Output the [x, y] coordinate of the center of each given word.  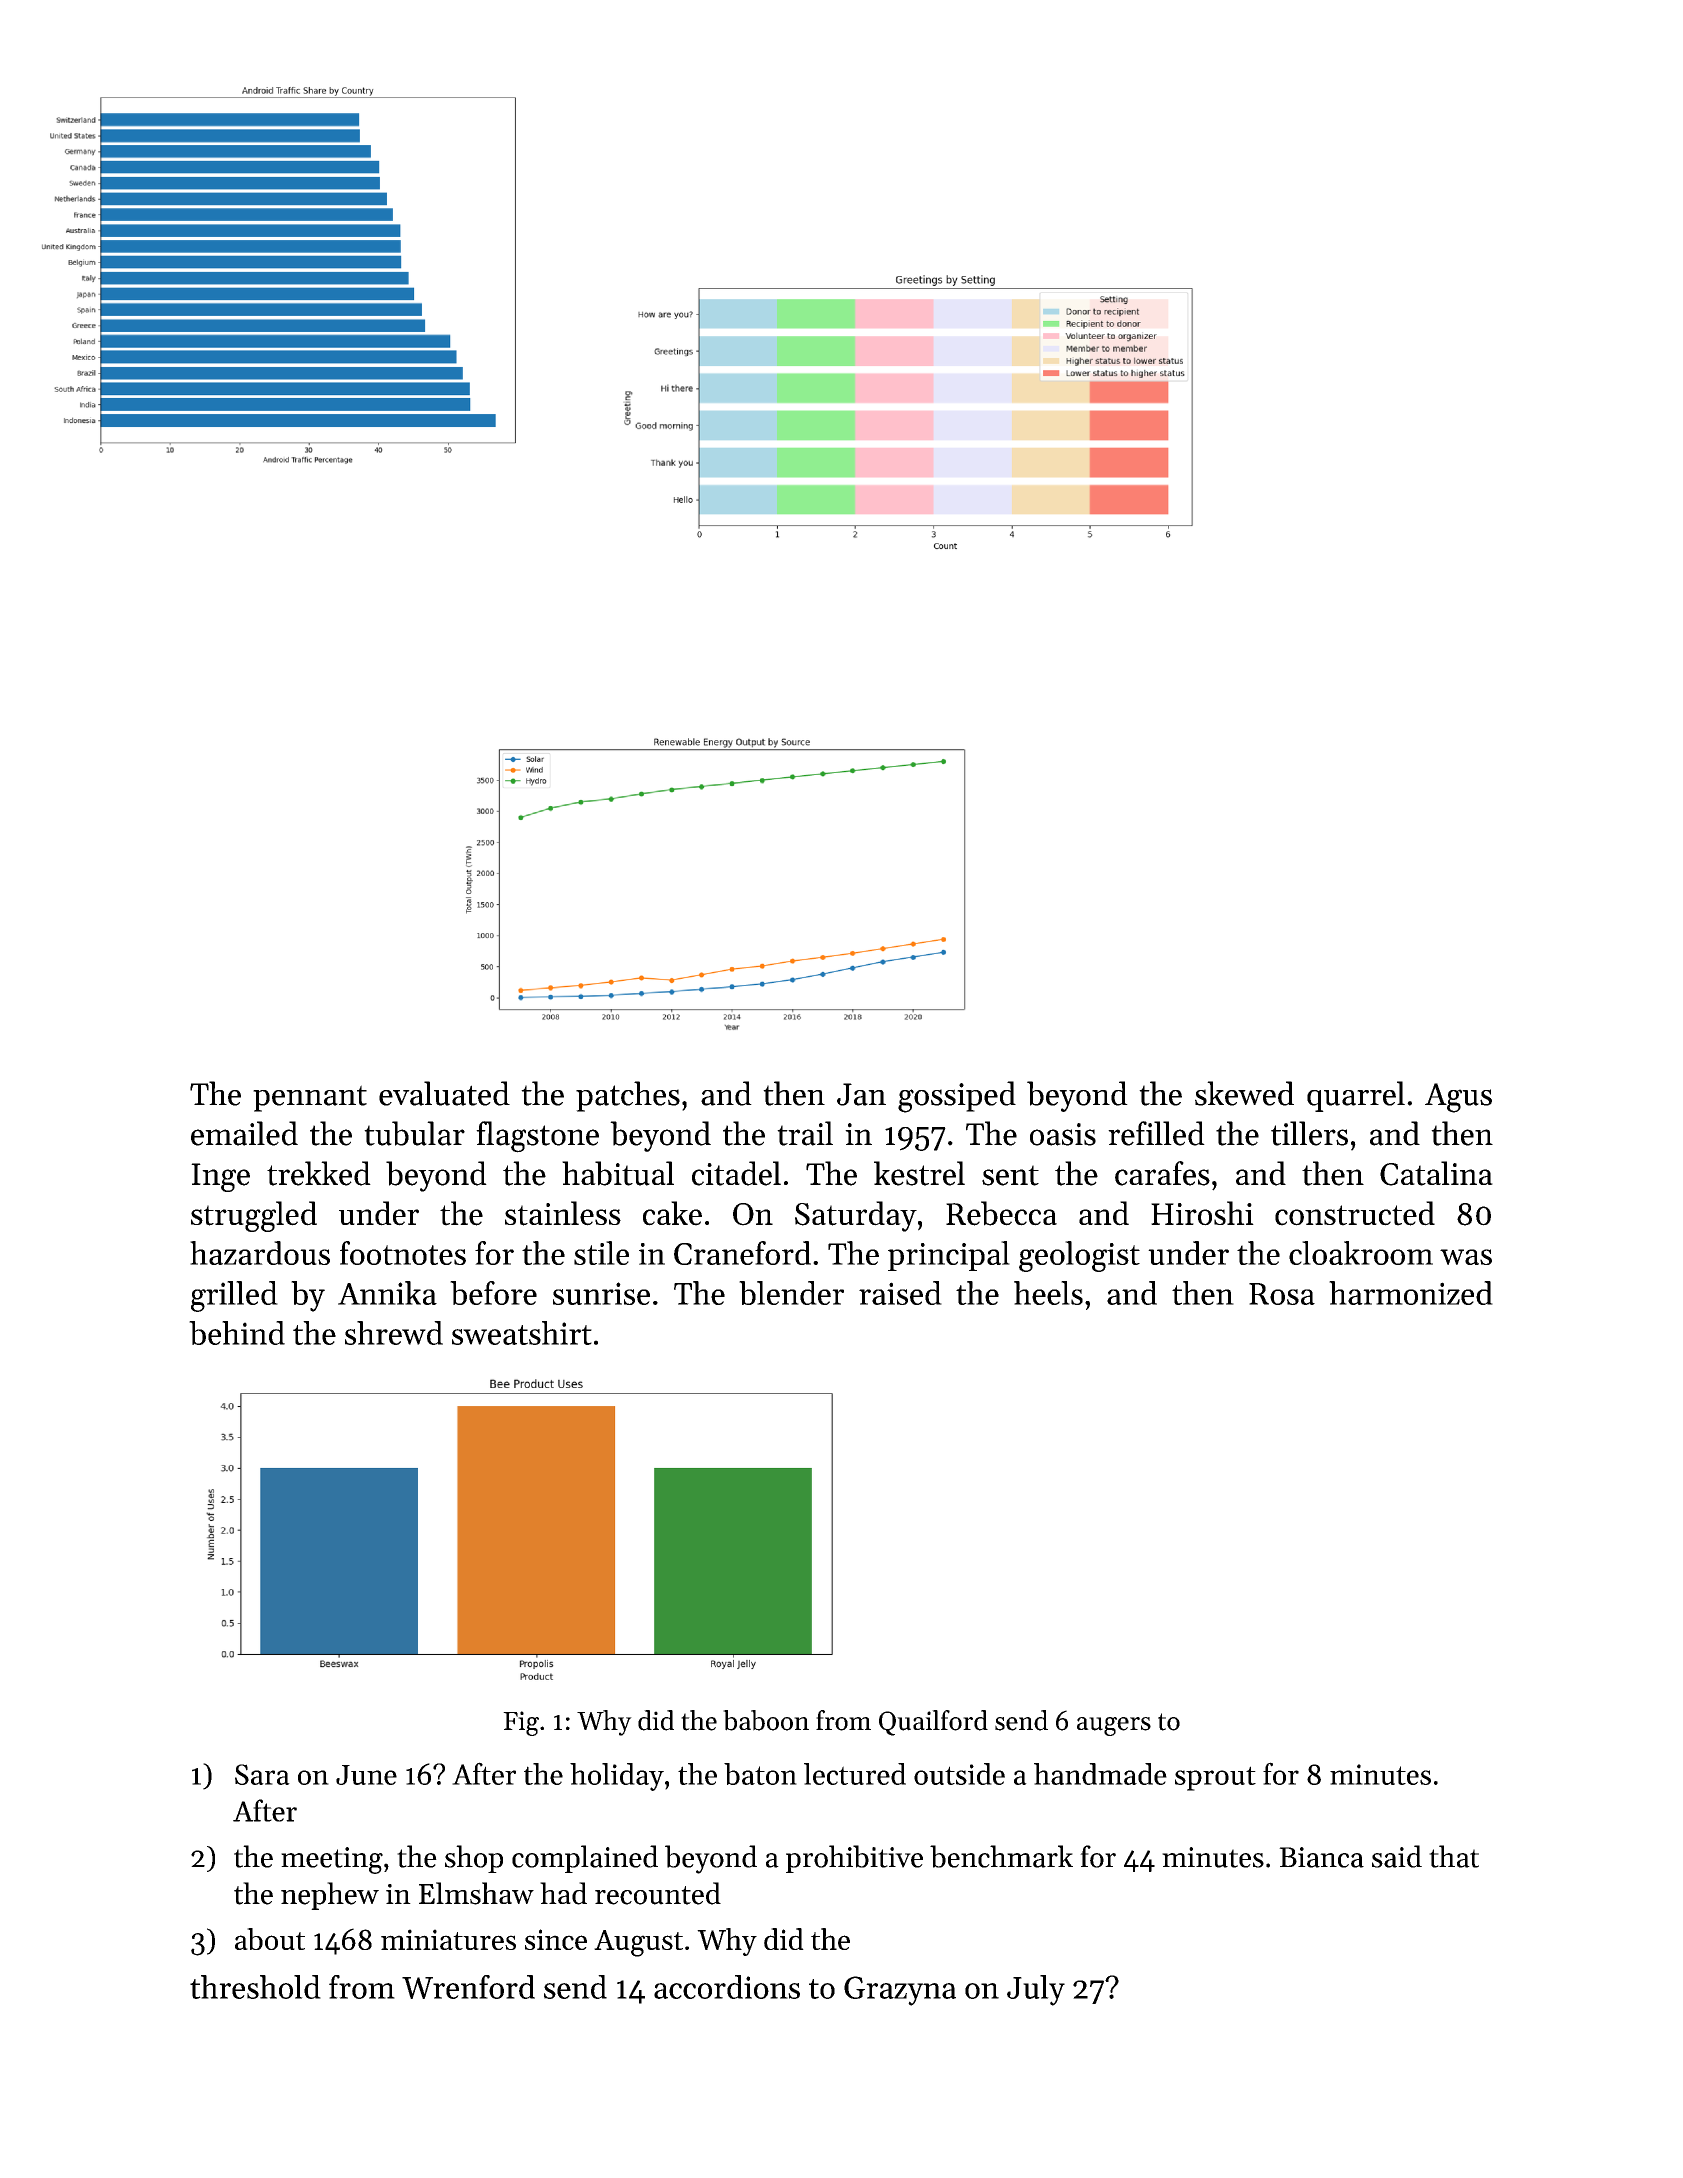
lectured [855, 1774]
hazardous [260, 1253]
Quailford [933, 1723]
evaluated [444, 1093]
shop [474, 1859]
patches [628, 1096]
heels [1048, 1293]
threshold [255, 1987]
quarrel [1356, 1096]
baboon [766, 1720]
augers [1114, 1726]
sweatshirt [522, 1333]
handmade [1100, 1774]
